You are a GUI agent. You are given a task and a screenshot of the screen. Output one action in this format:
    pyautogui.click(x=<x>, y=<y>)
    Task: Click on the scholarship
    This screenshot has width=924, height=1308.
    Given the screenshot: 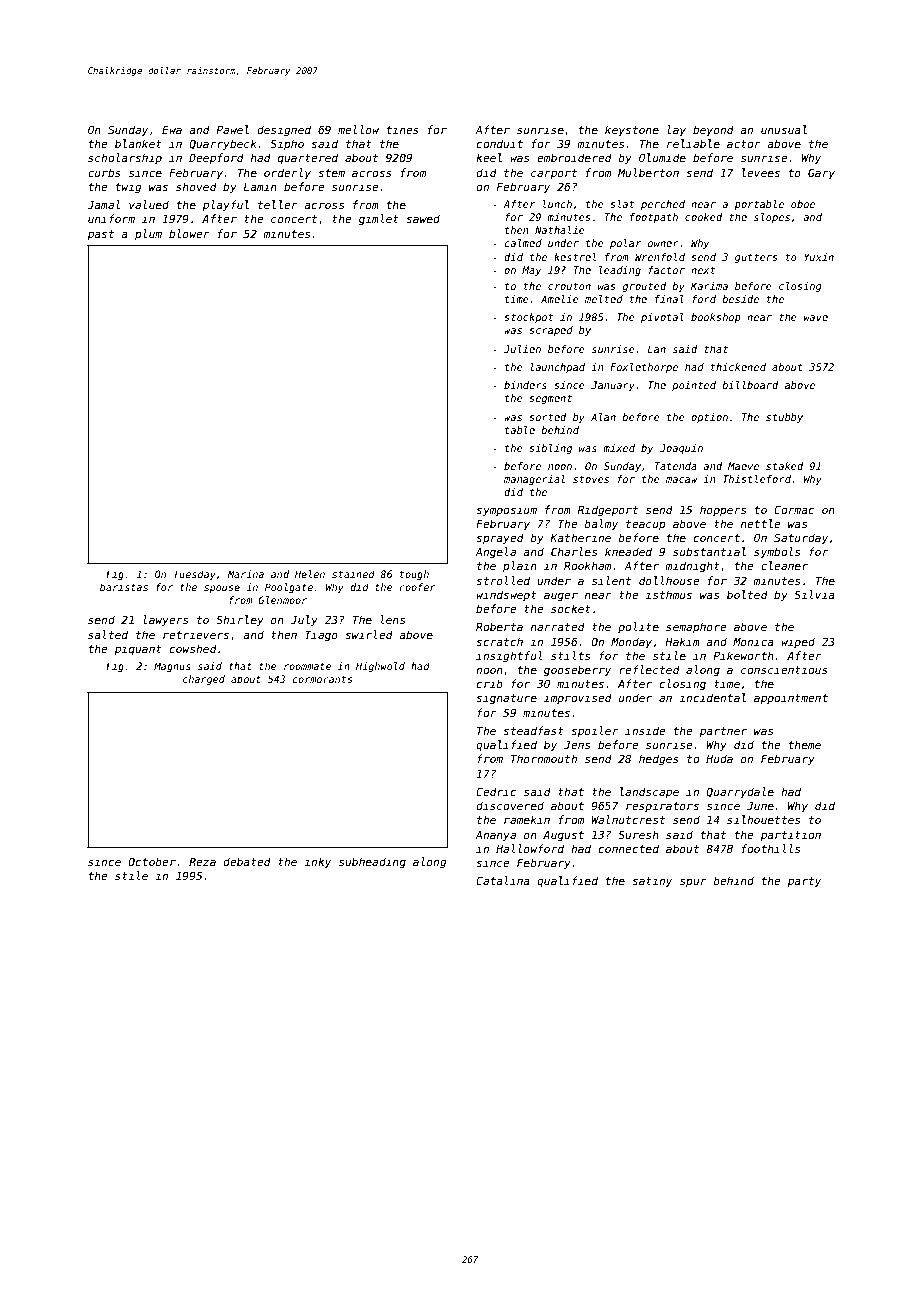 What is the action you would take?
    pyautogui.click(x=125, y=158)
